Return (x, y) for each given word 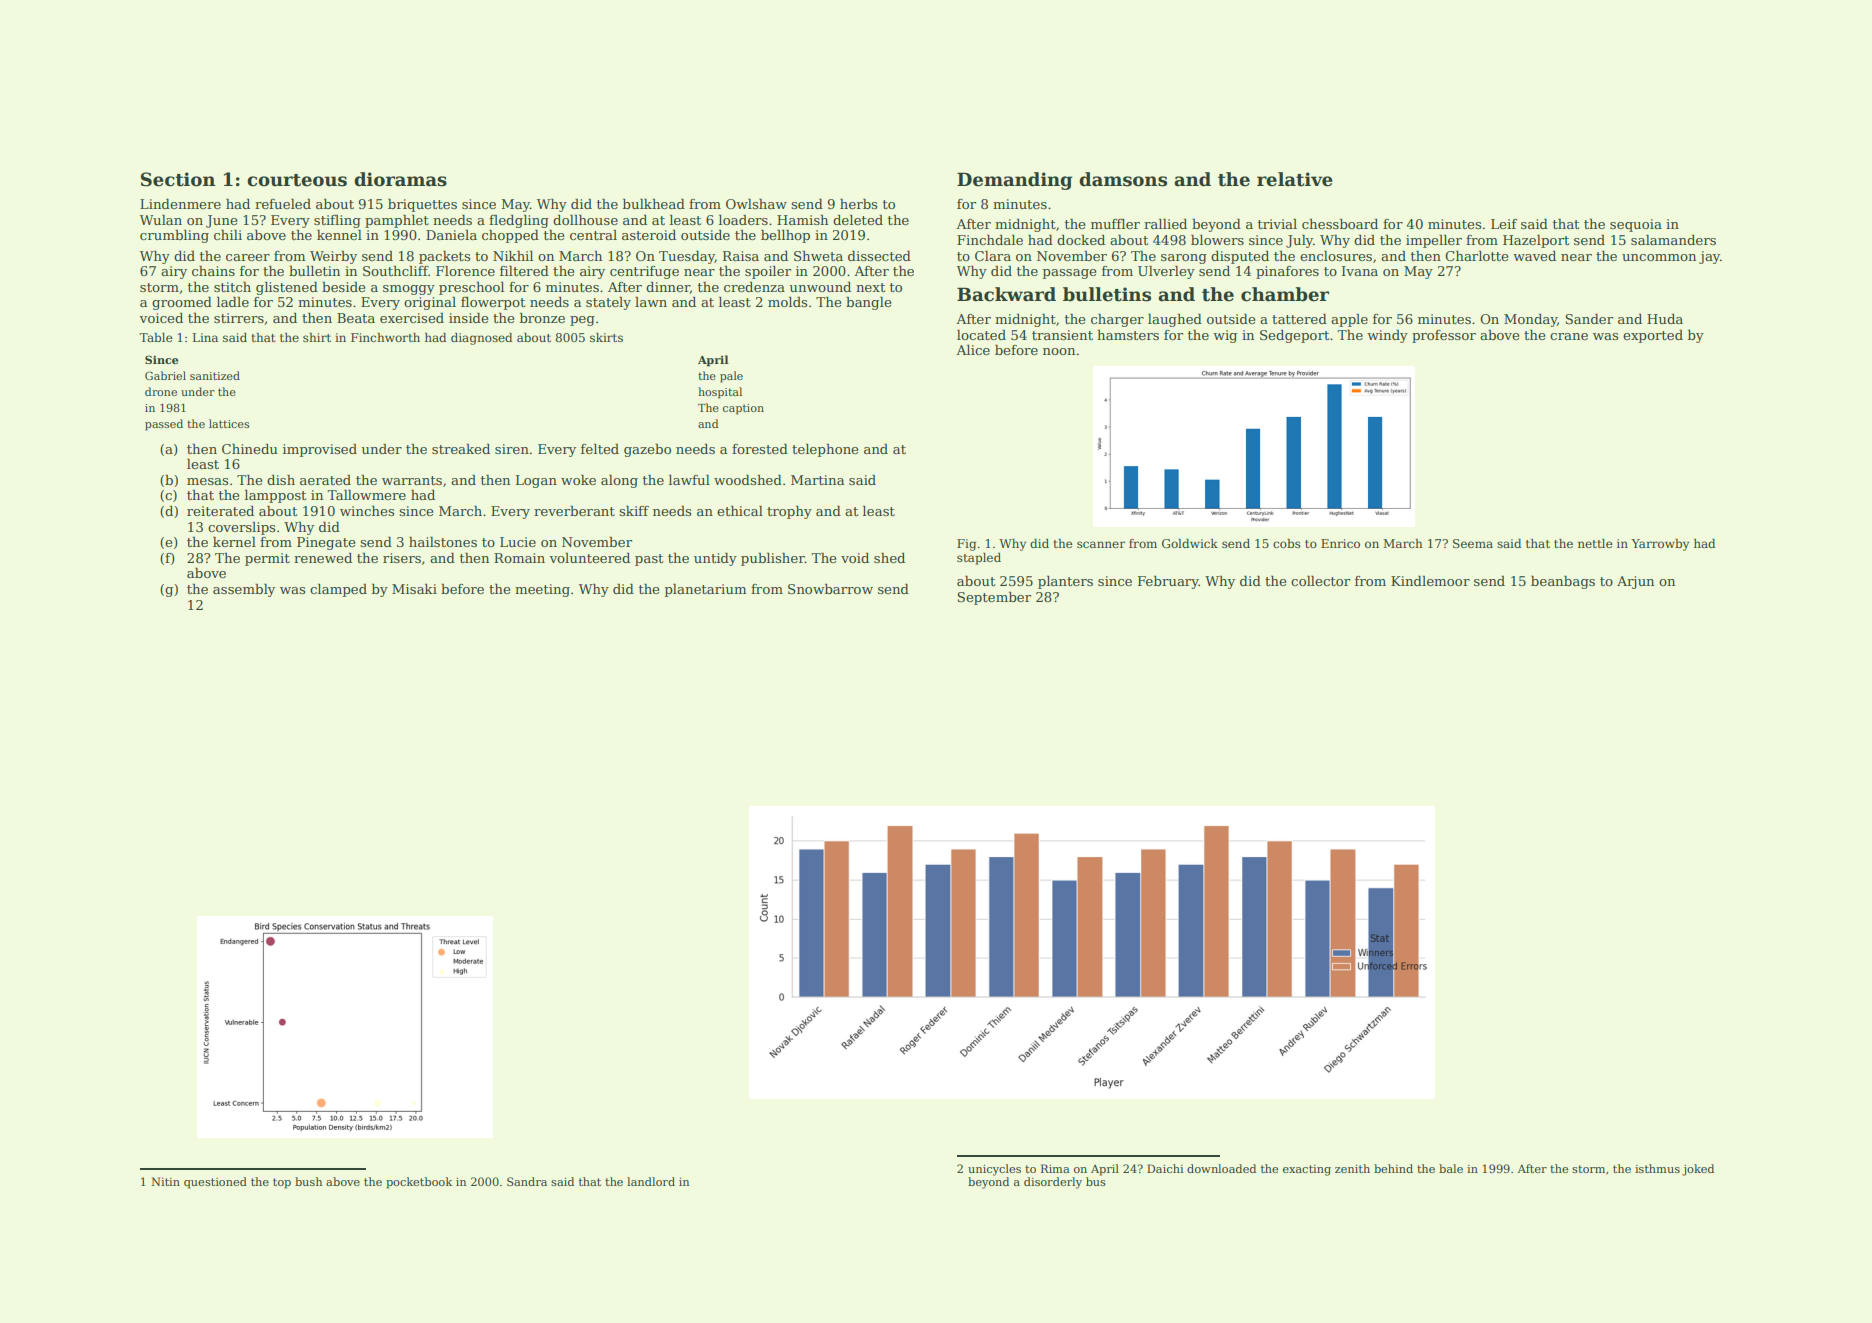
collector (1320, 581)
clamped (338, 590)
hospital (720, 393)
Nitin (165, 1181)
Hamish (802, 220)
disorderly (1053, 1183)
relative (1295, 179)
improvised (320, 450)
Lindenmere (180, 204)
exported (1653, 336)
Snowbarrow (830, 589)
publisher (773, 559)
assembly (244, 590)
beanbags (1563, 582)
